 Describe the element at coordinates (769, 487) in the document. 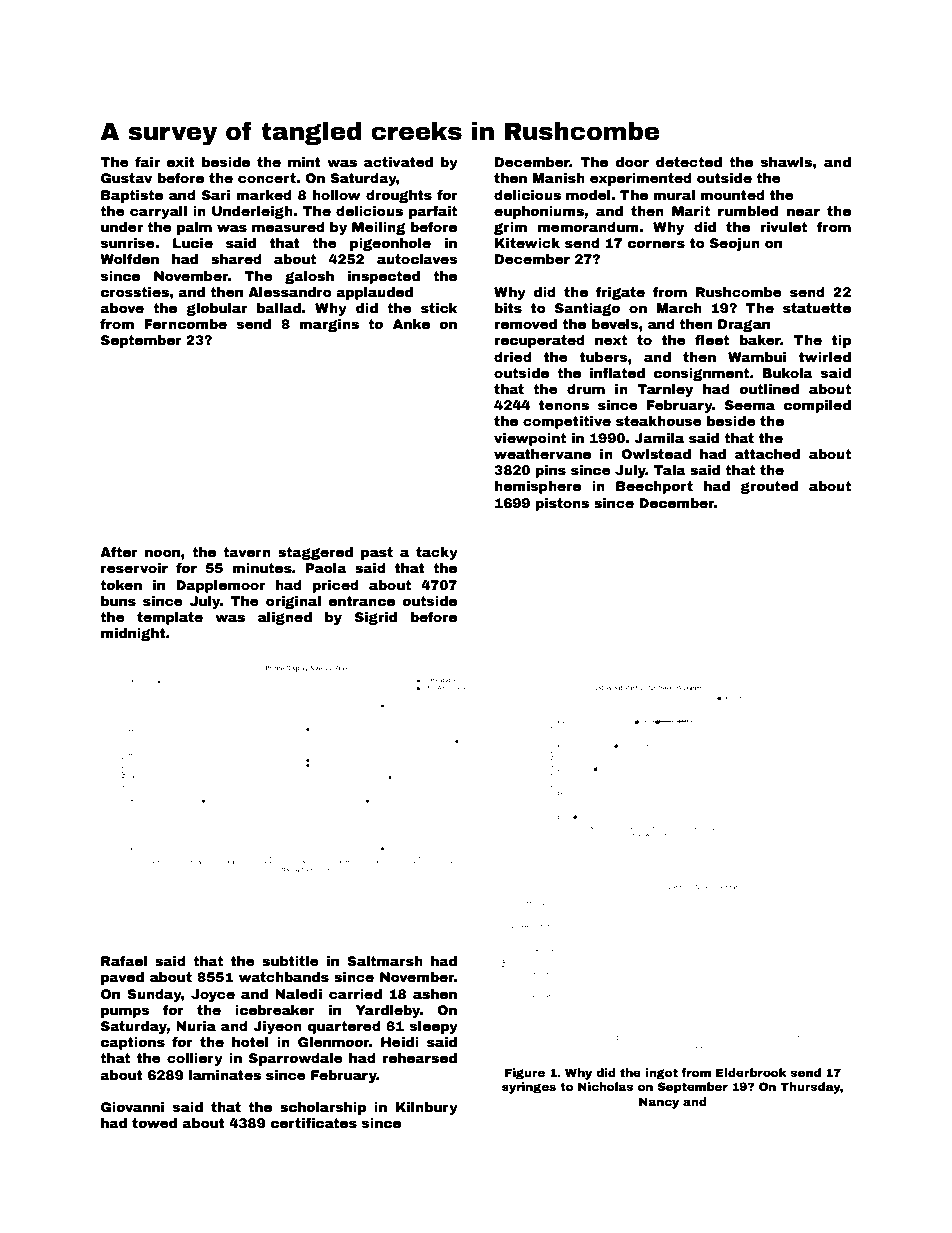

I see `grouted` at that location.
